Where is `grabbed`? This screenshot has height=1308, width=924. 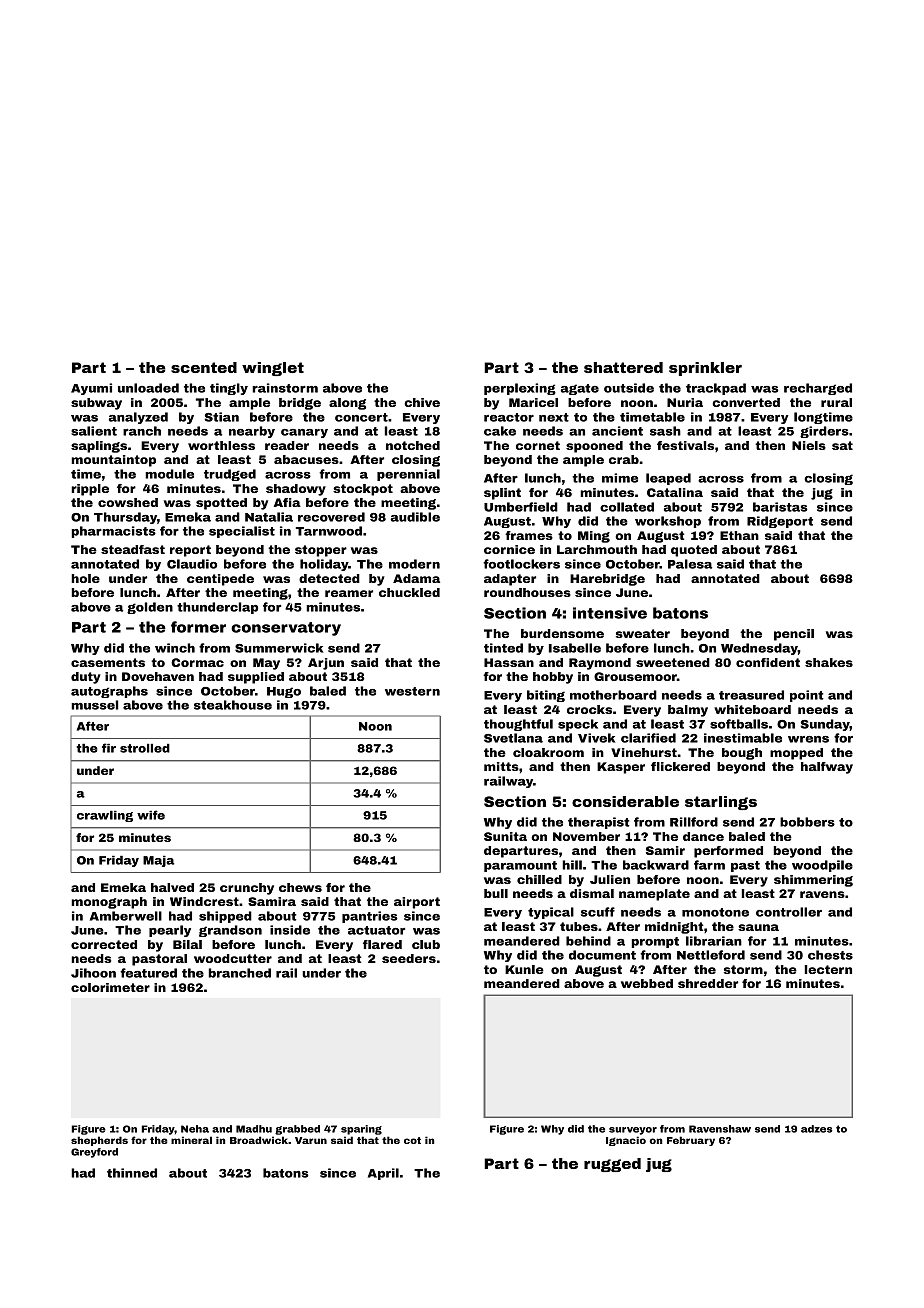 grabbed is located at coordinates (297, 1130).
